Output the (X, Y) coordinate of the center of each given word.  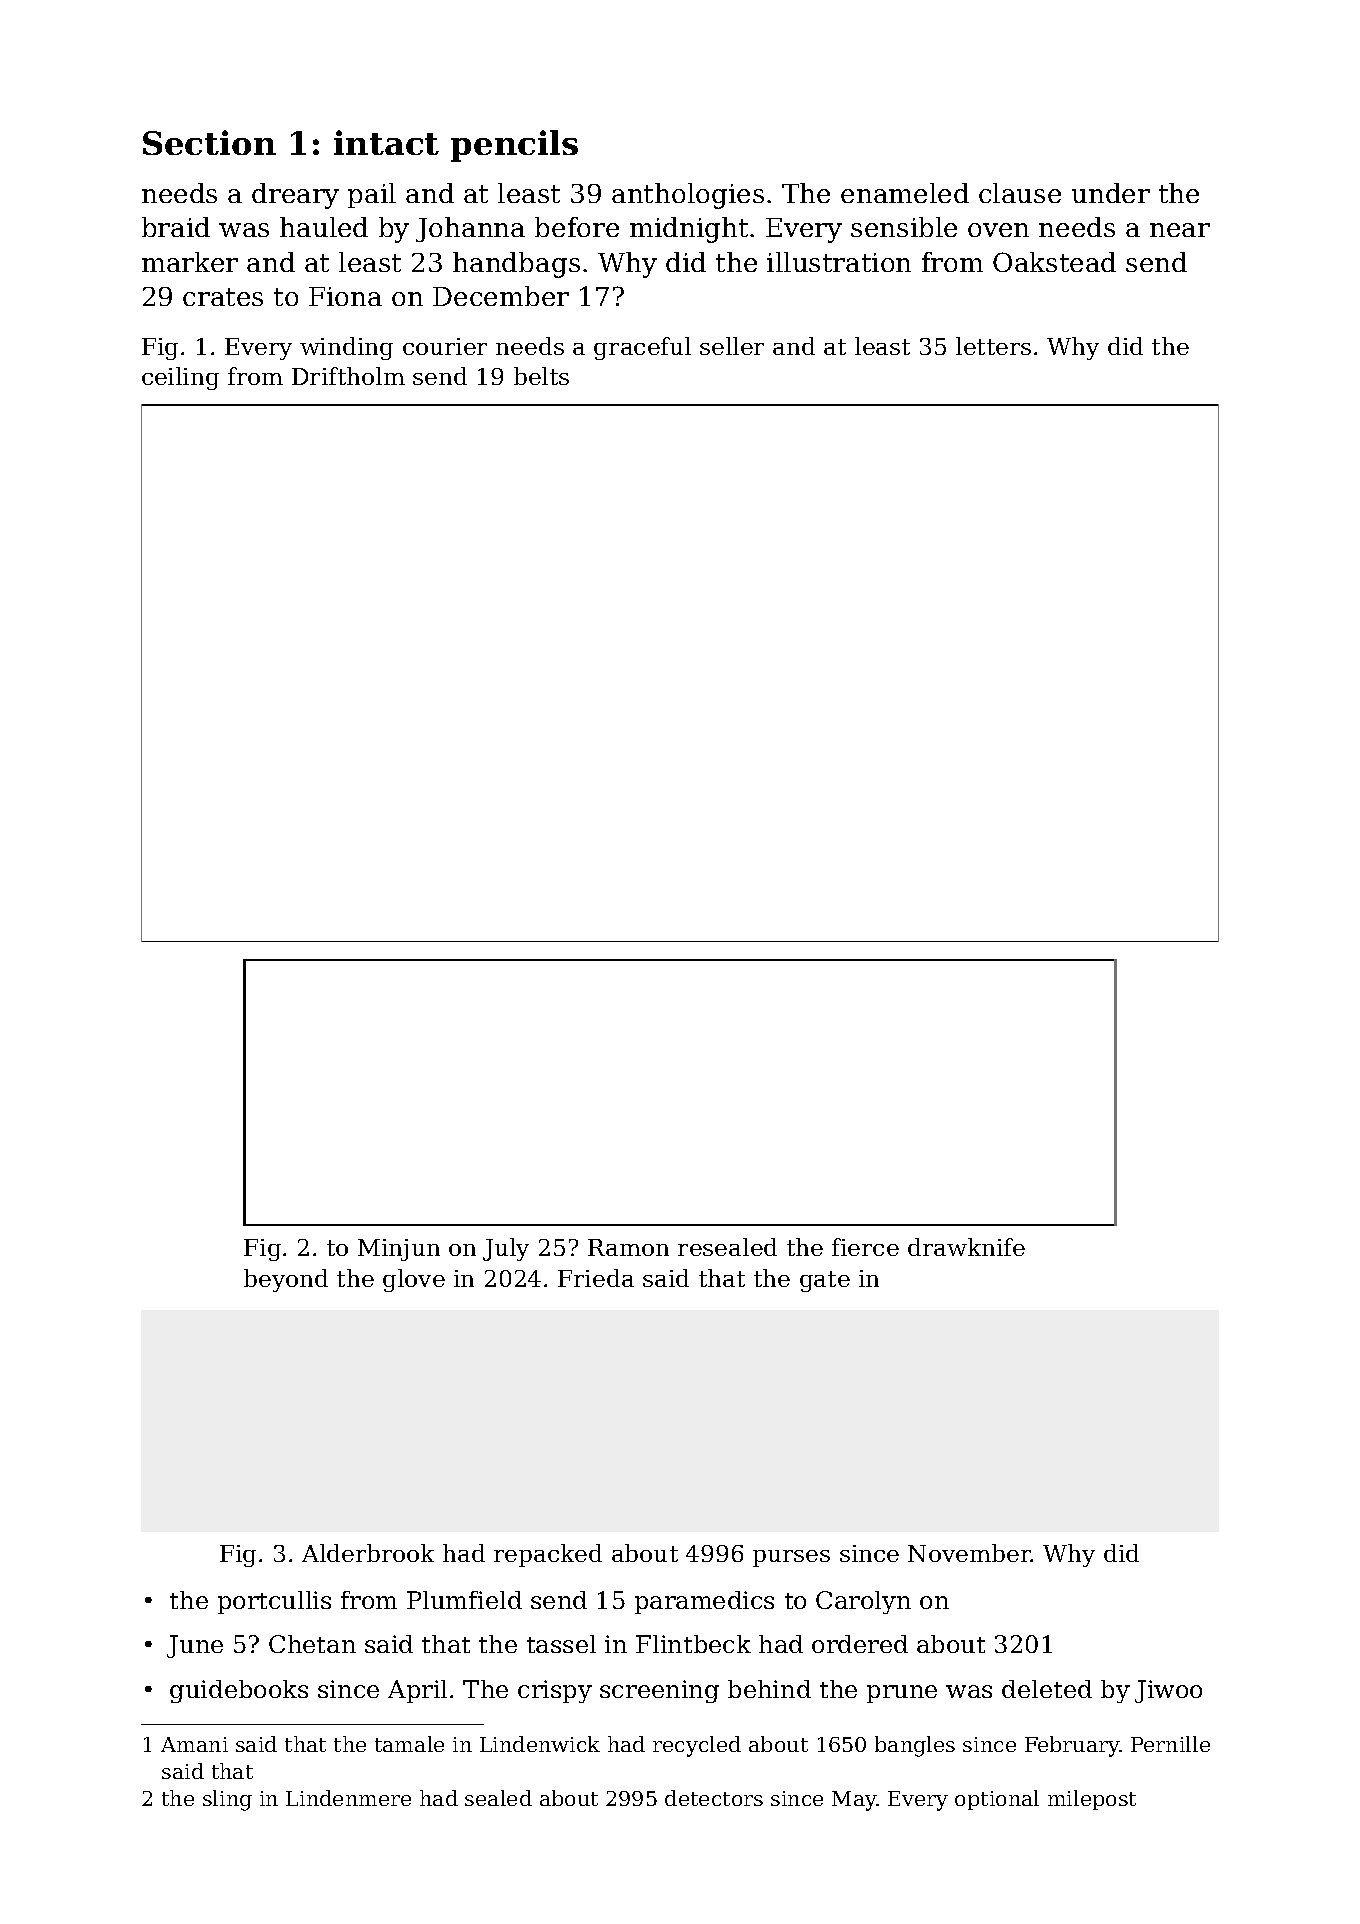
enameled (905, 193)
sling (227, 1800)
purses (791, 1558)
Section (209, 142)
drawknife (966, 1247)
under (1111, 193)
